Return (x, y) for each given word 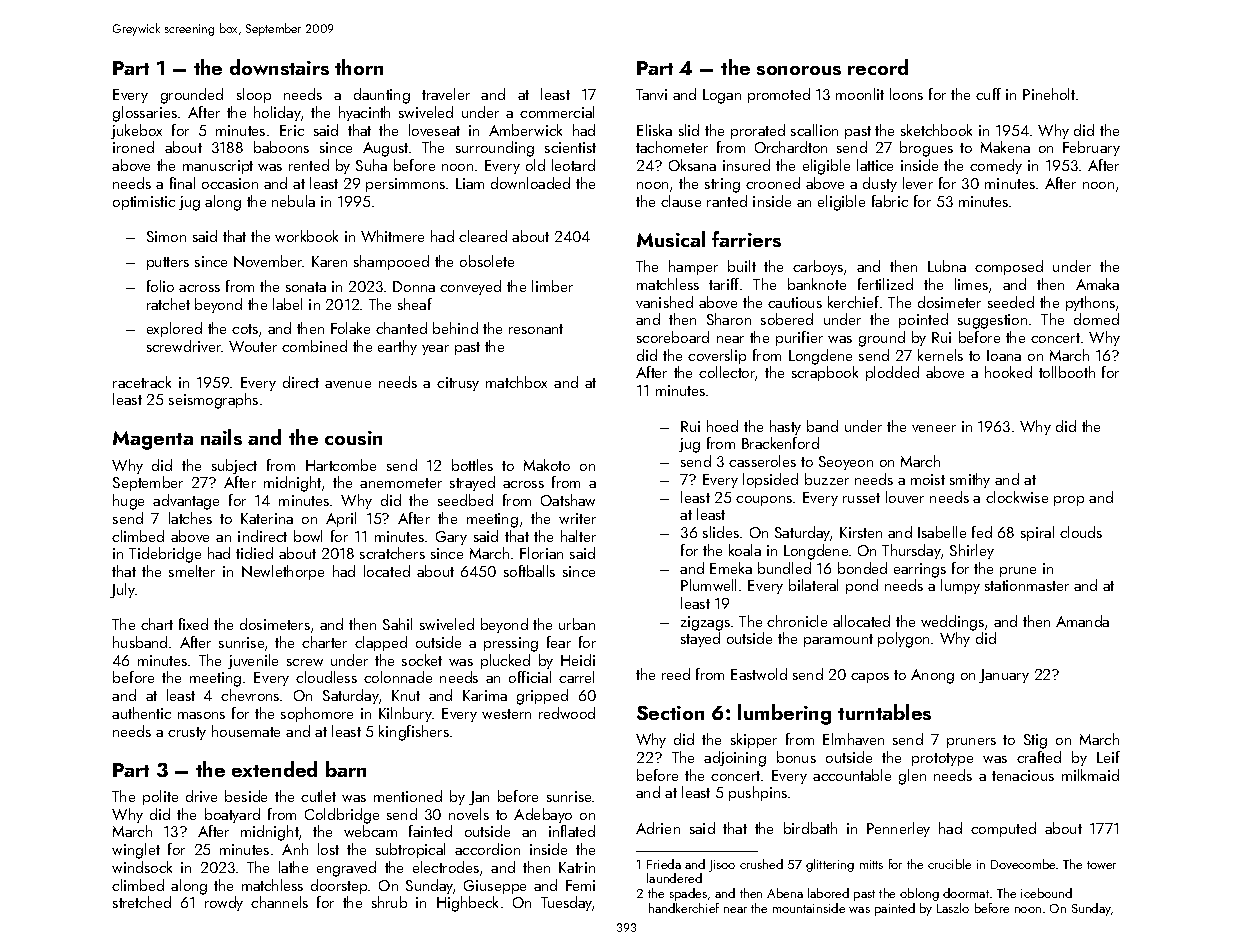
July (122, 590)
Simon (166, 236)
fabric (890, 201)
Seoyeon (846, 463)
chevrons (250, 695)
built (742, 266)
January (1004, 676)
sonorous (799, 70)
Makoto (547, 465)
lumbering (784, 714)
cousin (353, 438)
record (878, 67)
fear (559, 642)
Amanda (1082, 621)
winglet (136, 851)
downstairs (279, 67)
